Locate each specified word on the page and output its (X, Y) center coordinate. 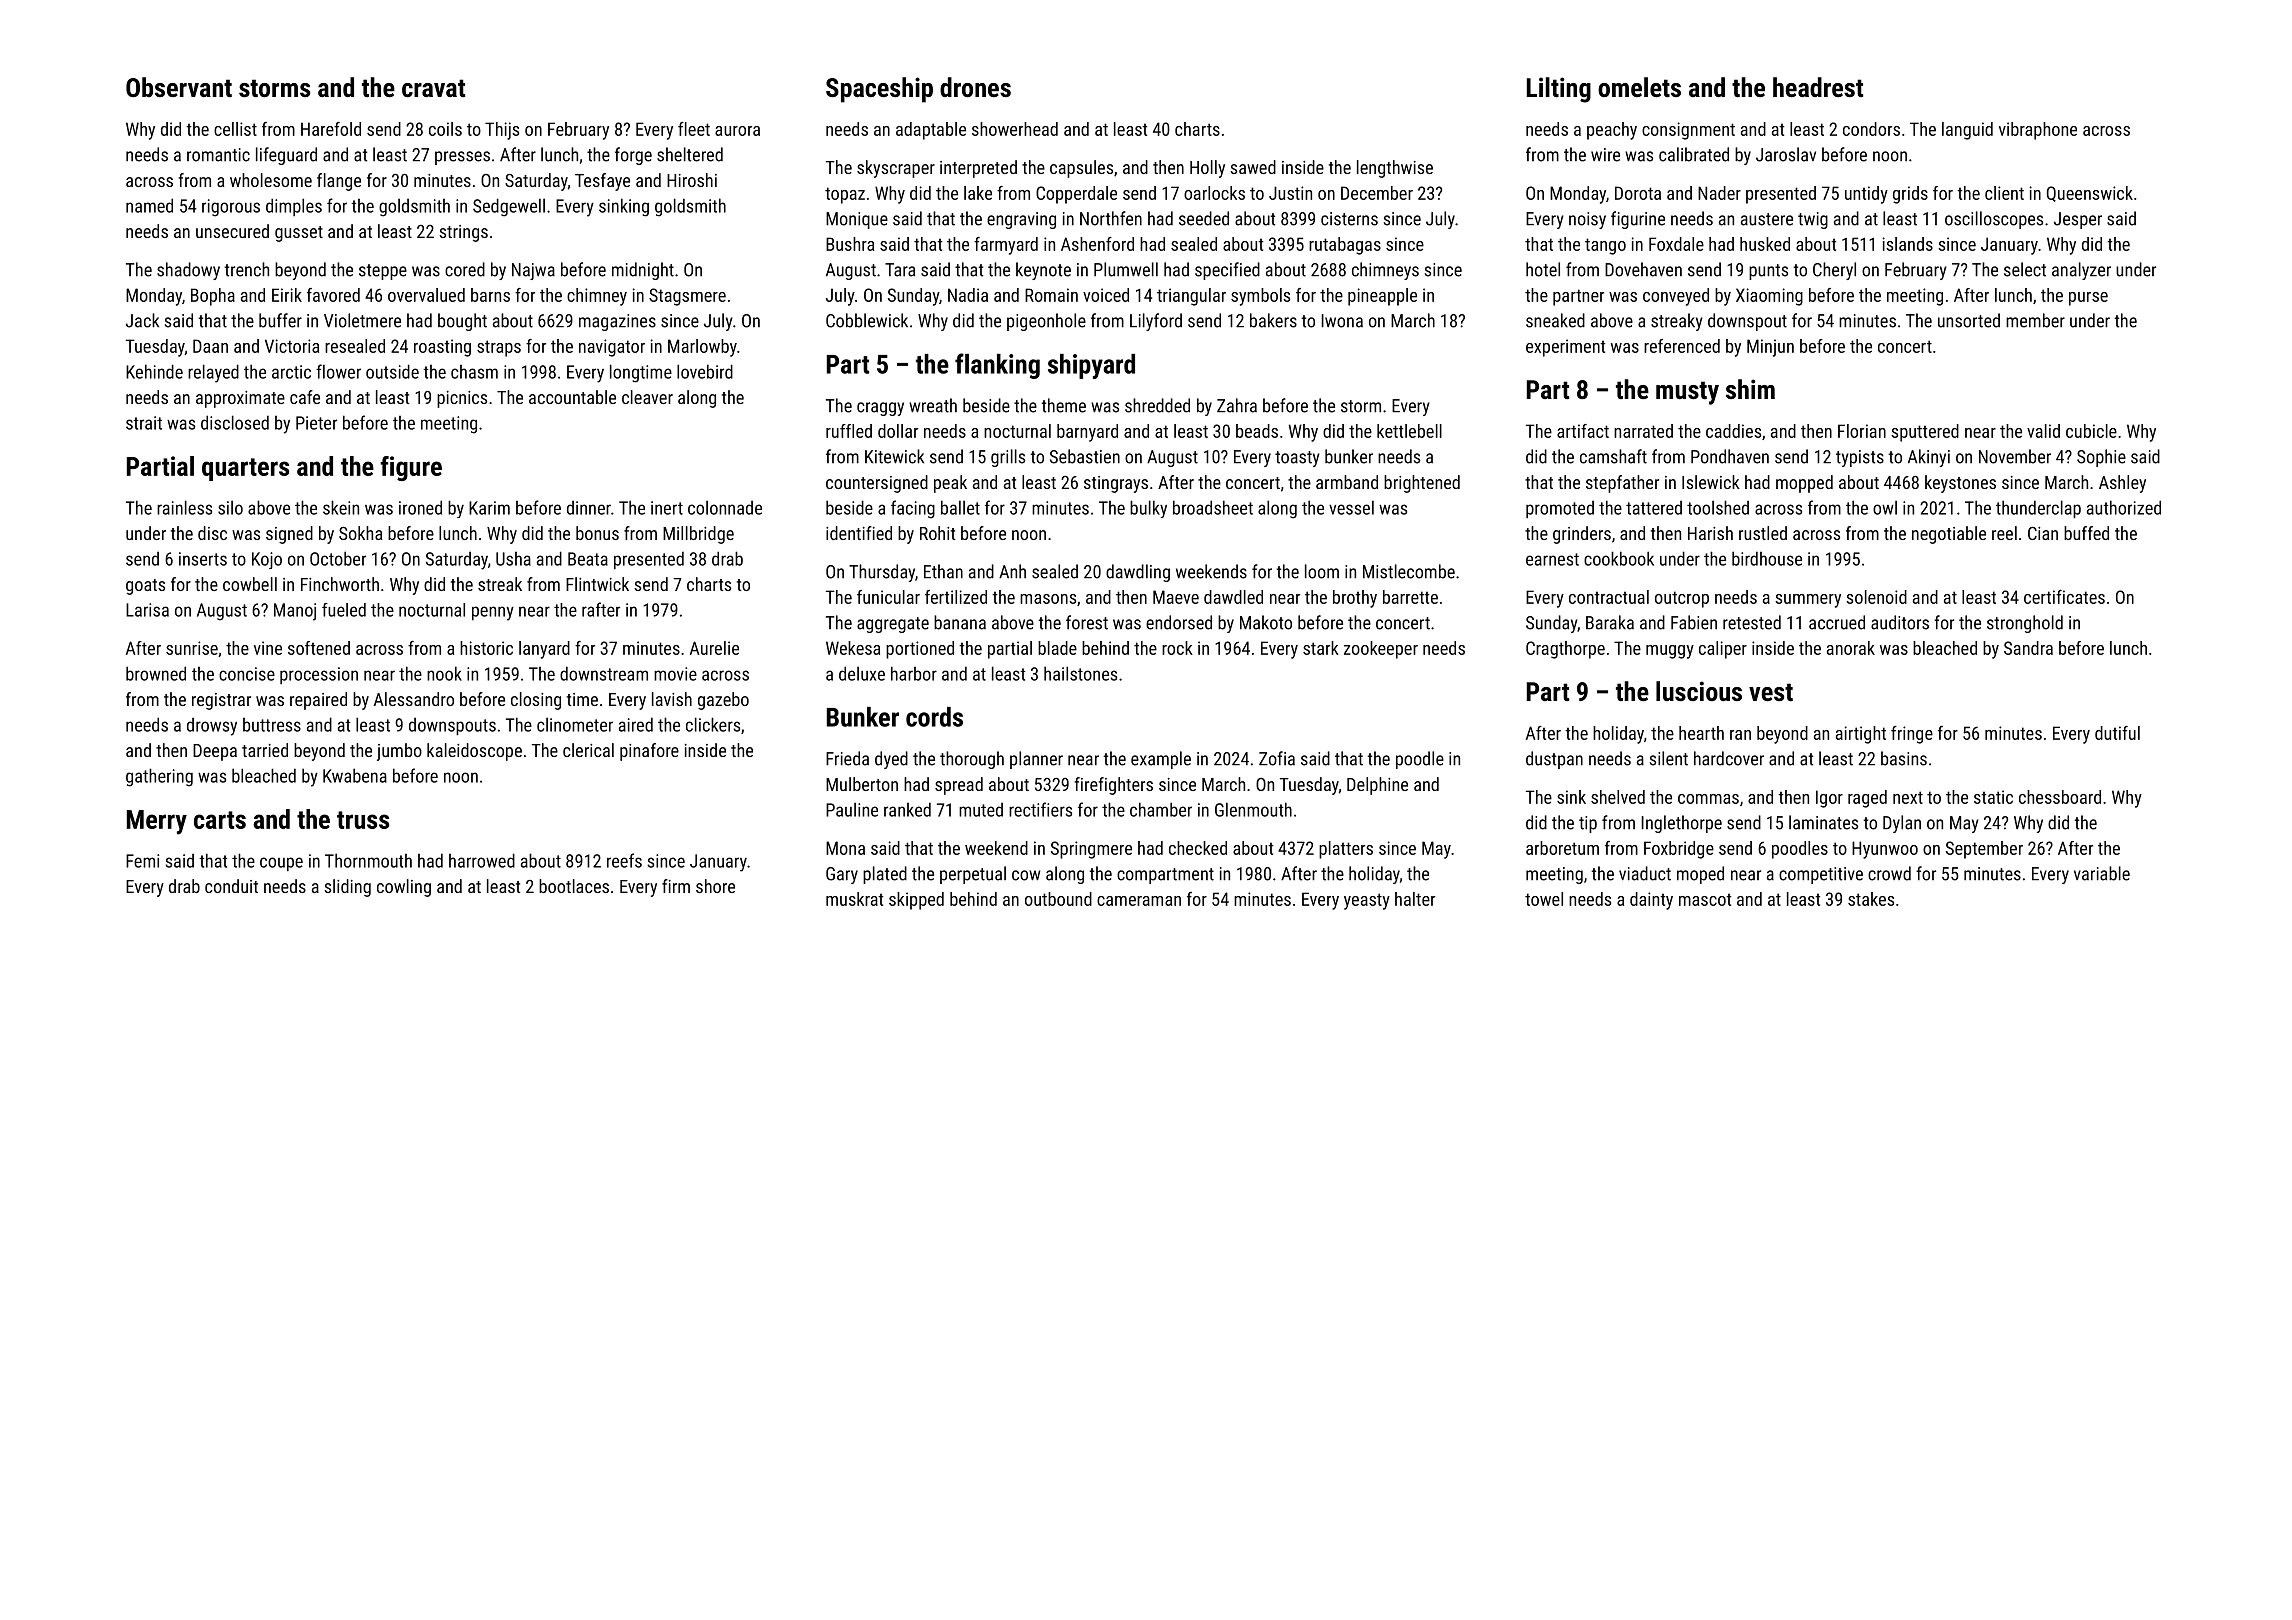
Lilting (1559, 90)
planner (1036, 760)
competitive (1821, 875)
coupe (281, 864)
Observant (179, 87)
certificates (2064, 597)
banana (960, 622)
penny (493, 613)
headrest (1818, 87)
